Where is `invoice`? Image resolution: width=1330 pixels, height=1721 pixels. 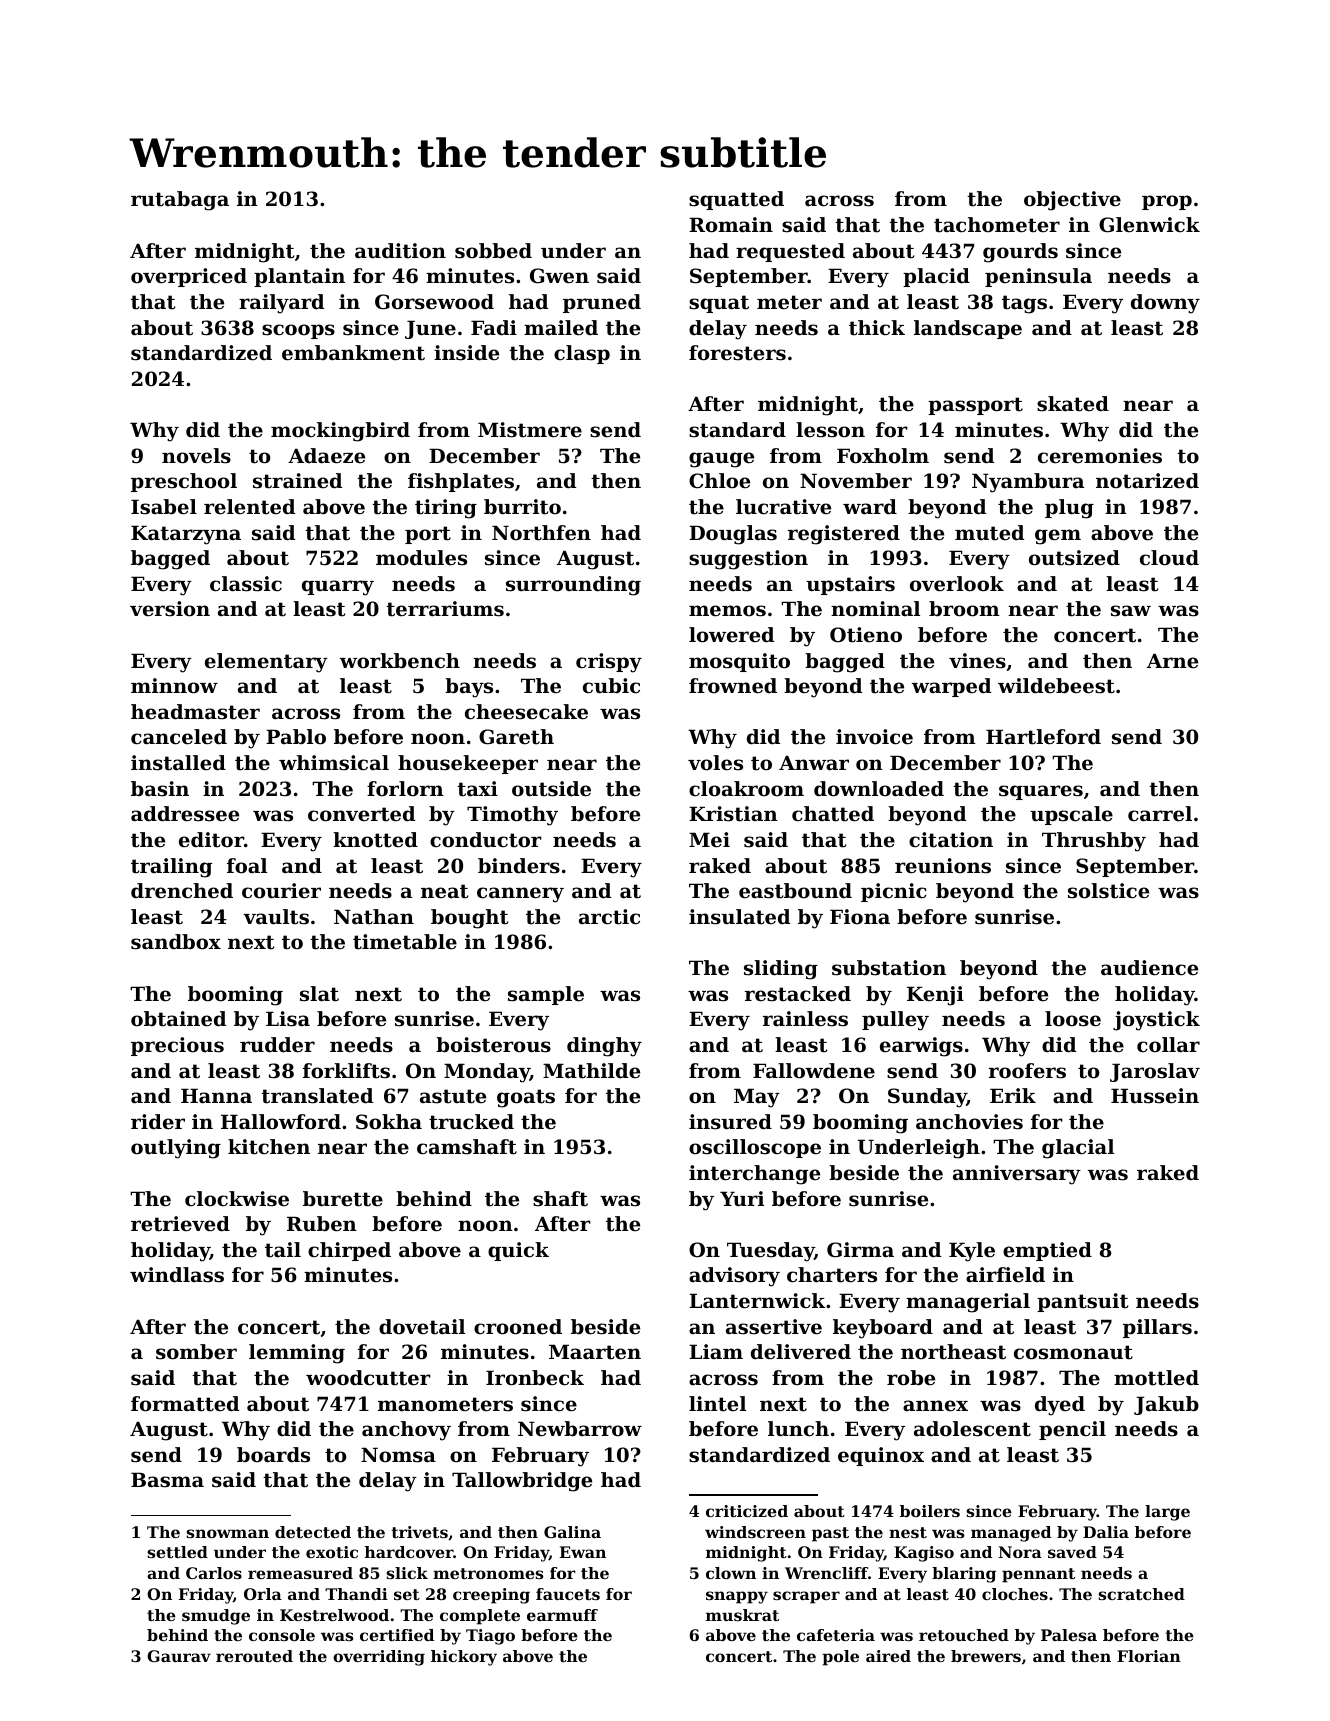
invoice is located at coordinates (874, 737).
